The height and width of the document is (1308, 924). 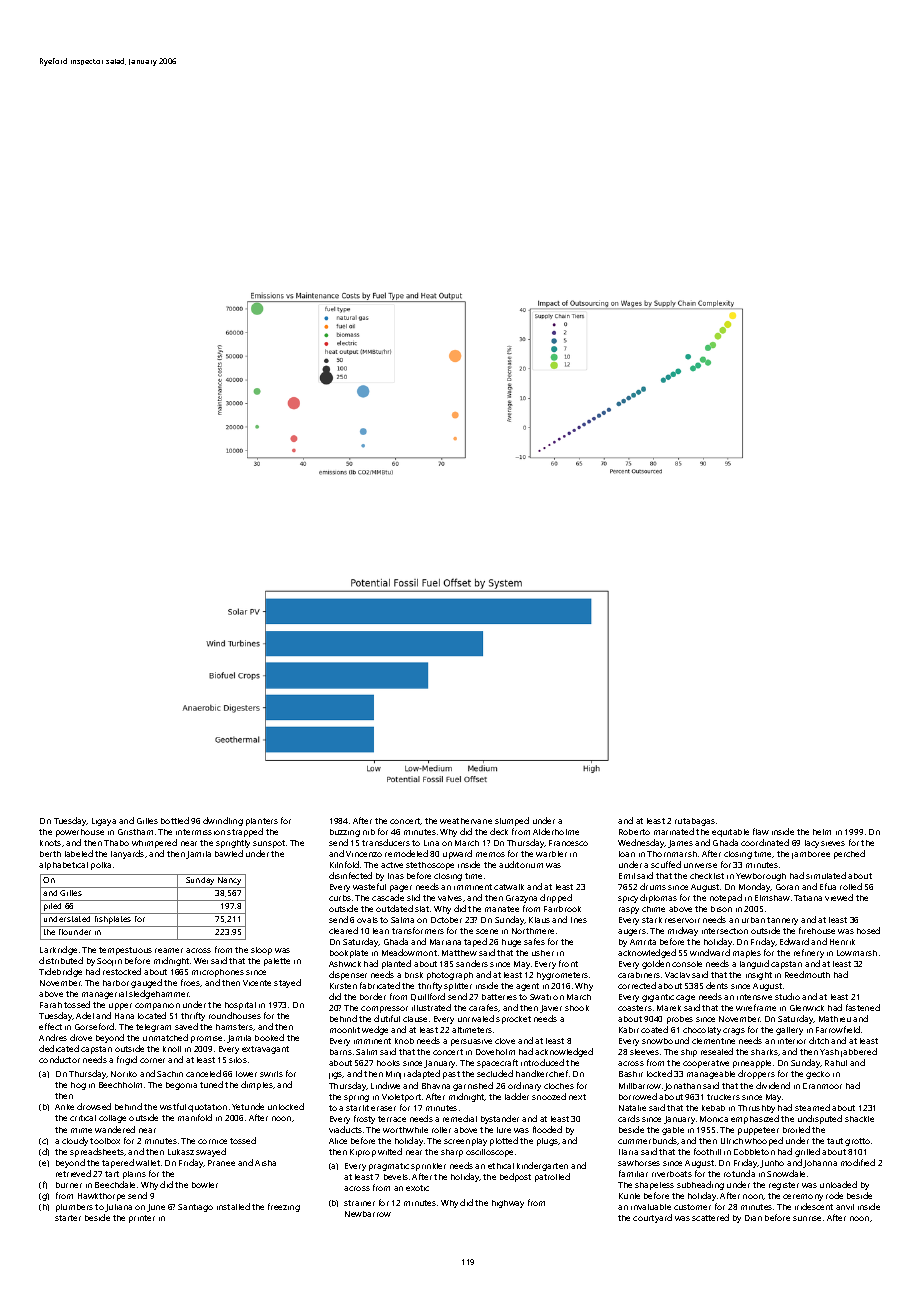 What do you see at coordinates (505, 1041) in the document?
I see `clove` at bounding box center [505, 1041].
